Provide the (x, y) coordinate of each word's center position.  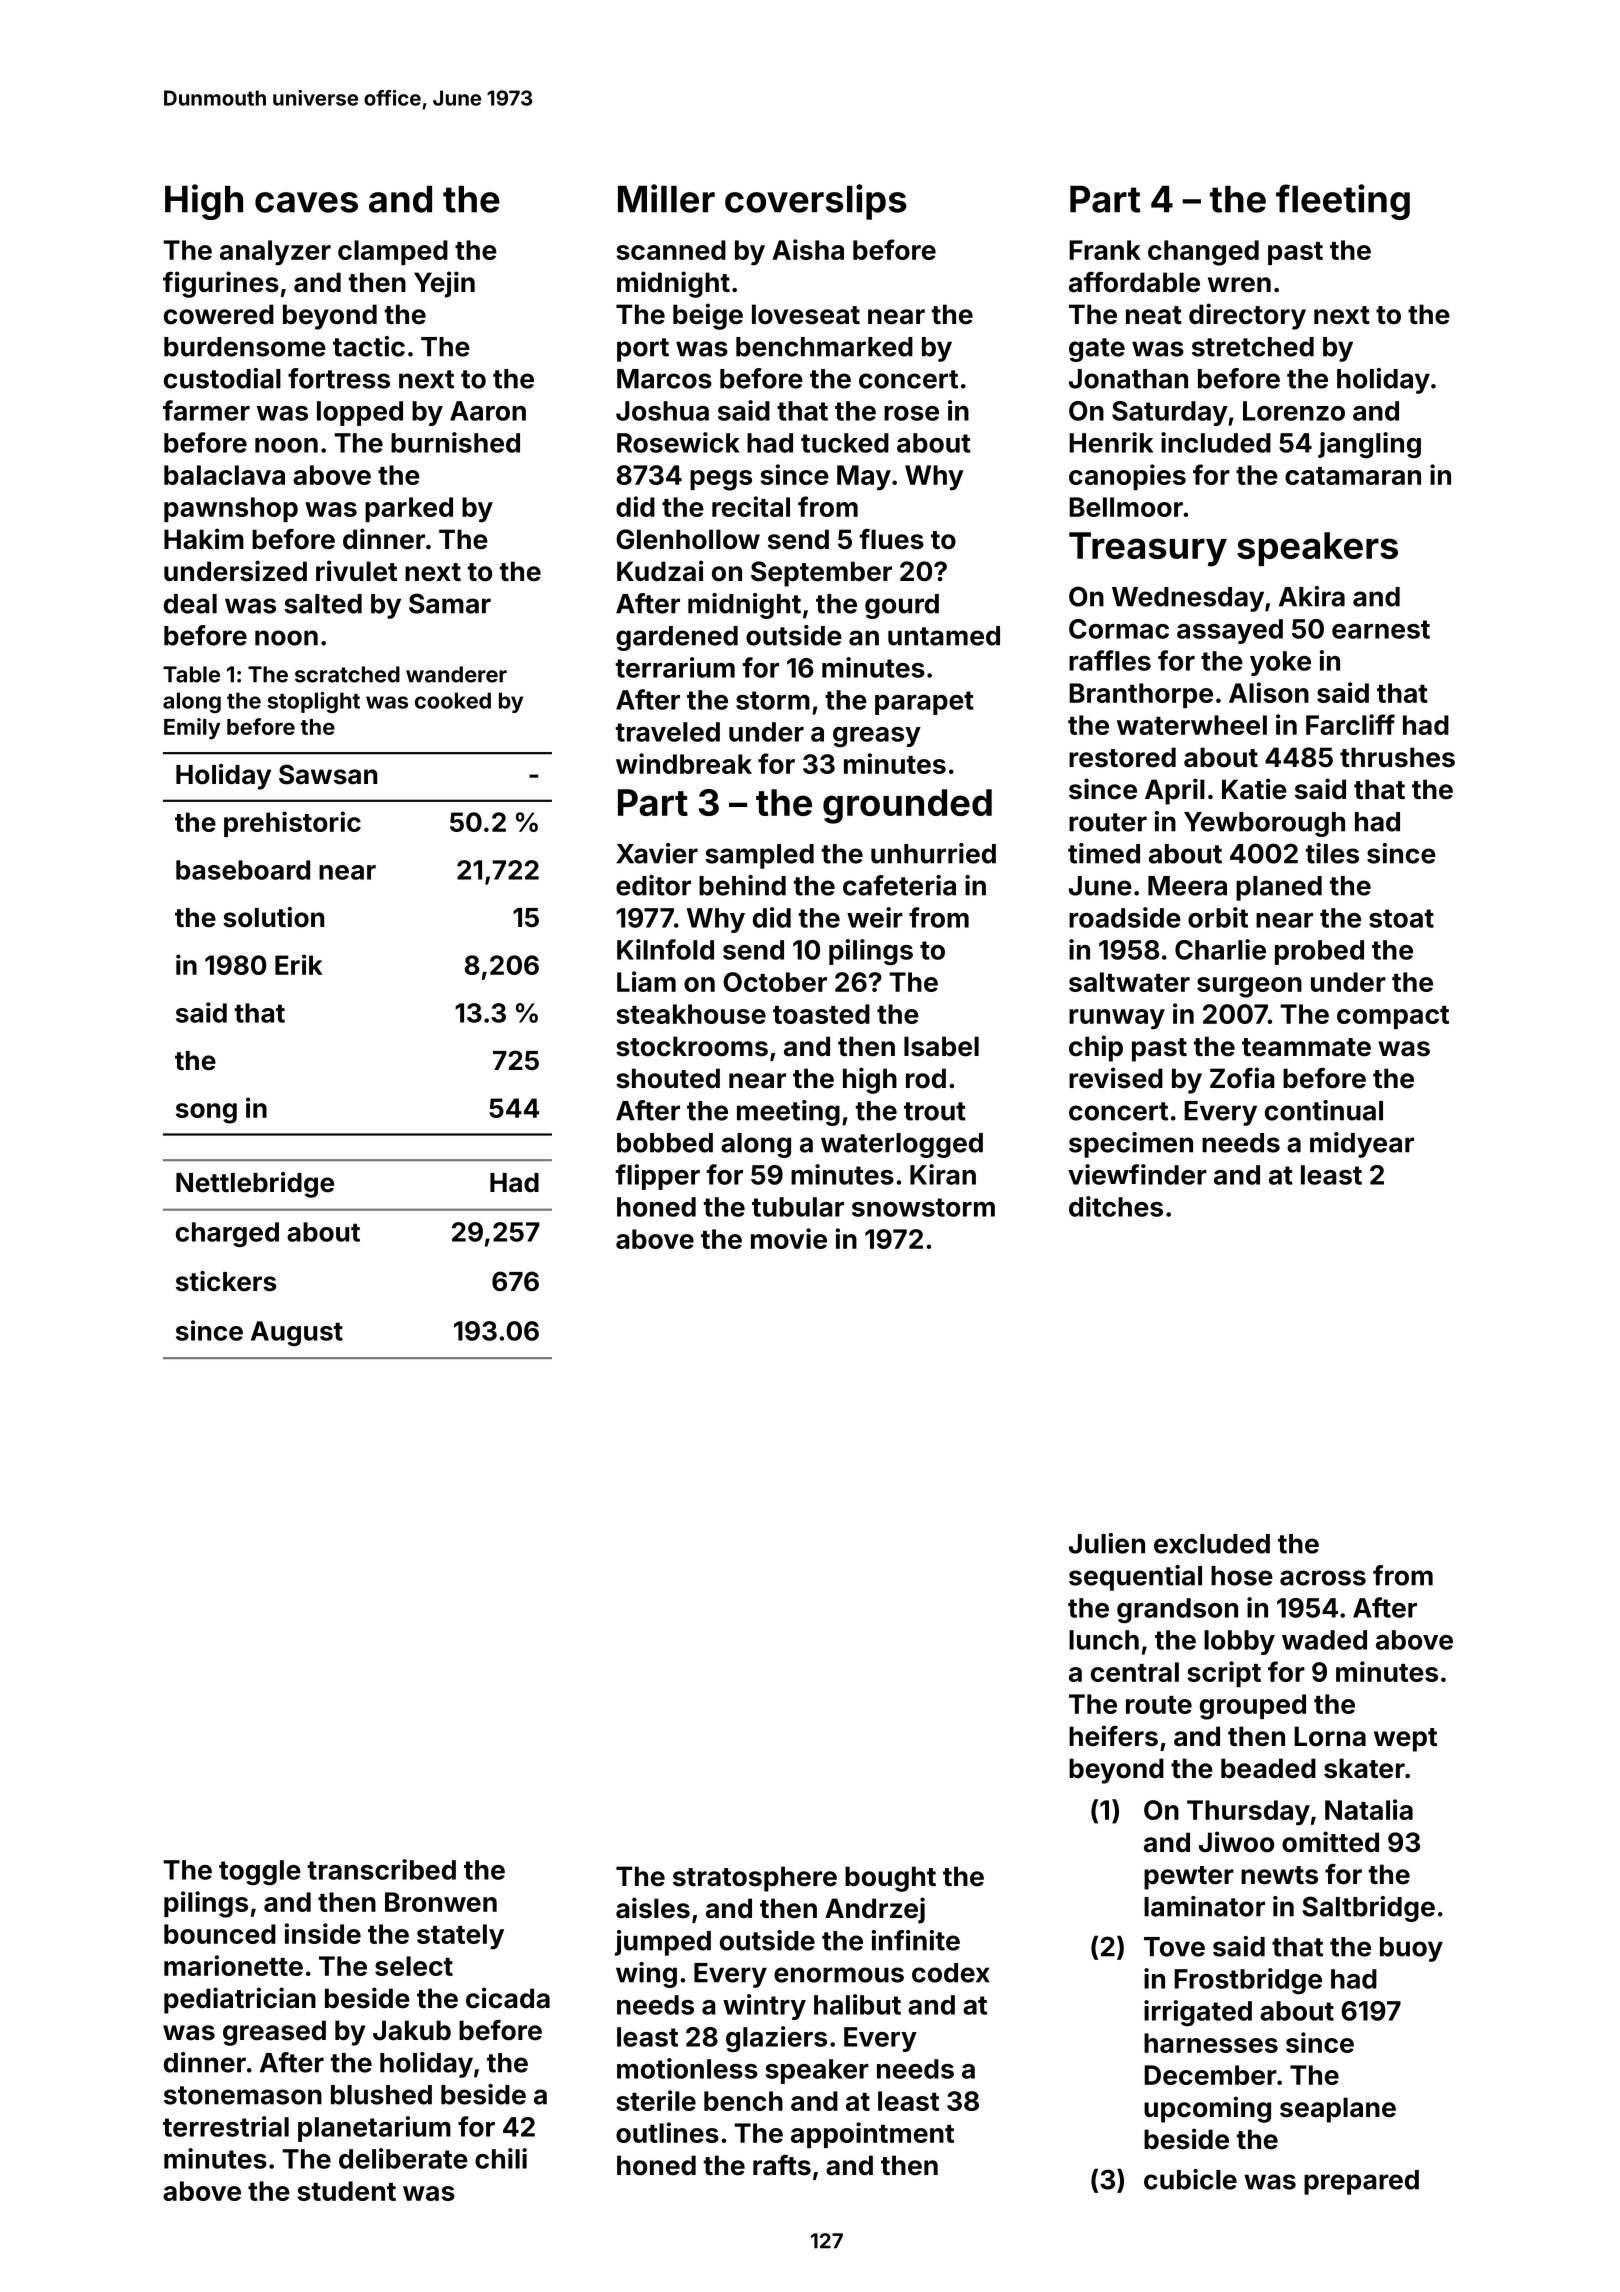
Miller (666, 198)
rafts (782, 2165)
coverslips (816, 202)
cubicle (1190, 2179)
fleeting (1343, 202)
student (346, 2191)
